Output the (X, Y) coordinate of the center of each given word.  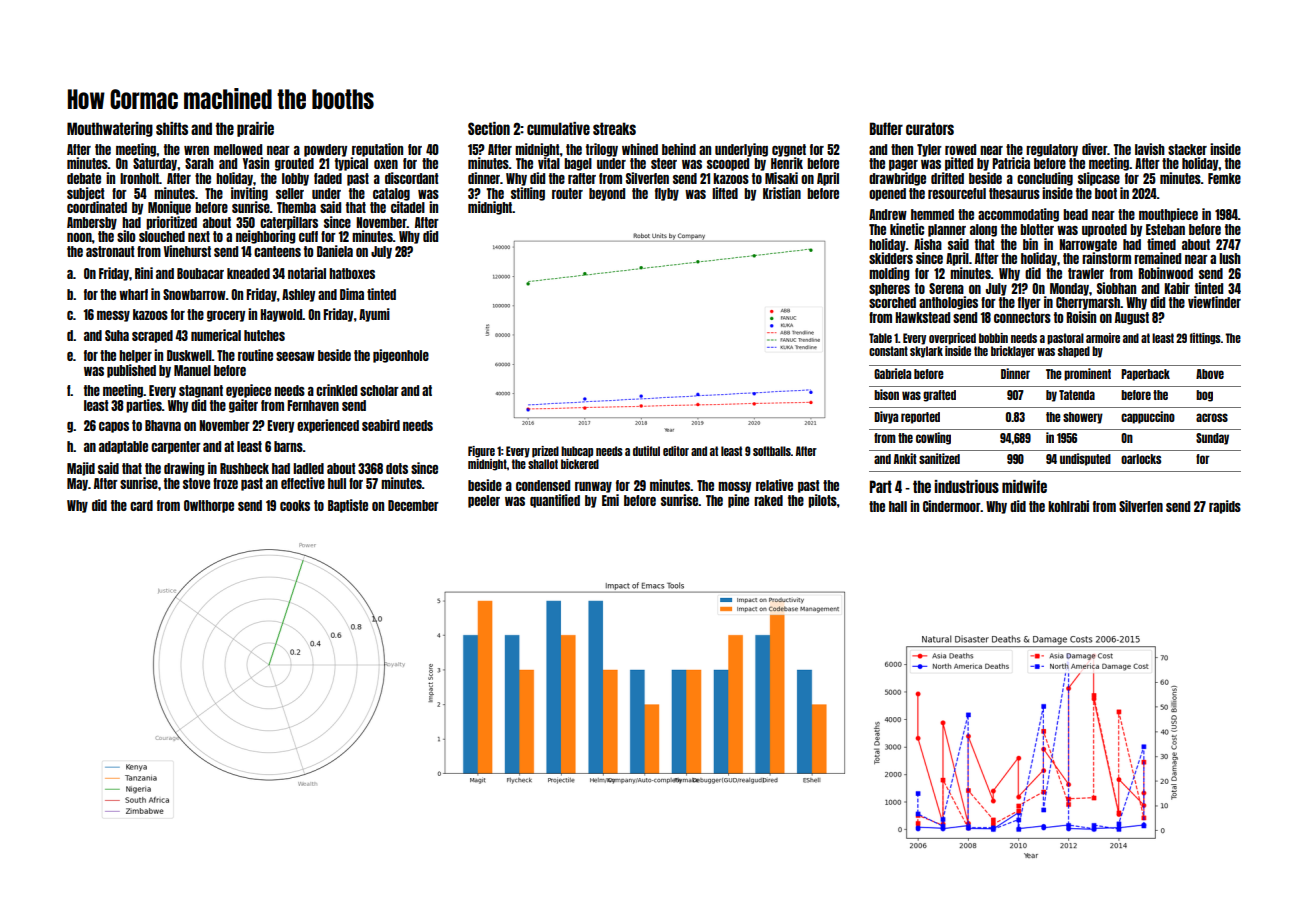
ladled (308, 468)
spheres (889, 289)
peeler (484, 501)
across (1212, 417)
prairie (255, 129)
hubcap (577, 452)
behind (679, 149)
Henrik (787, 163)
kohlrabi (1068, 506)
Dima (352, 294)
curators (930, 128)
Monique (169, 208)
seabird (381, 425)
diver (1094, 149)
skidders (891, 258)
